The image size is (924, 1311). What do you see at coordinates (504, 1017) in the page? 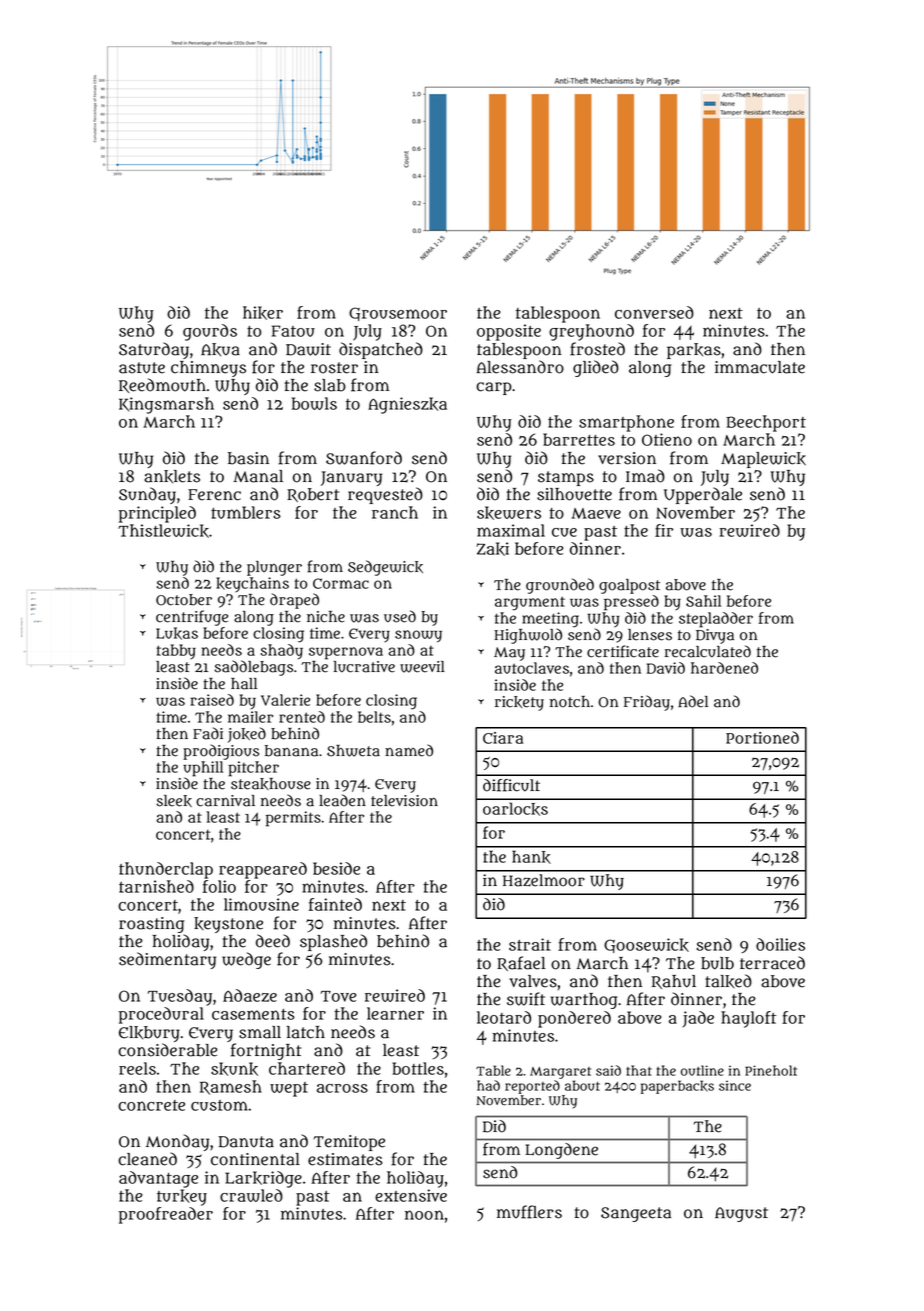
I see `leotard` at bounding box center [504, 1017].
